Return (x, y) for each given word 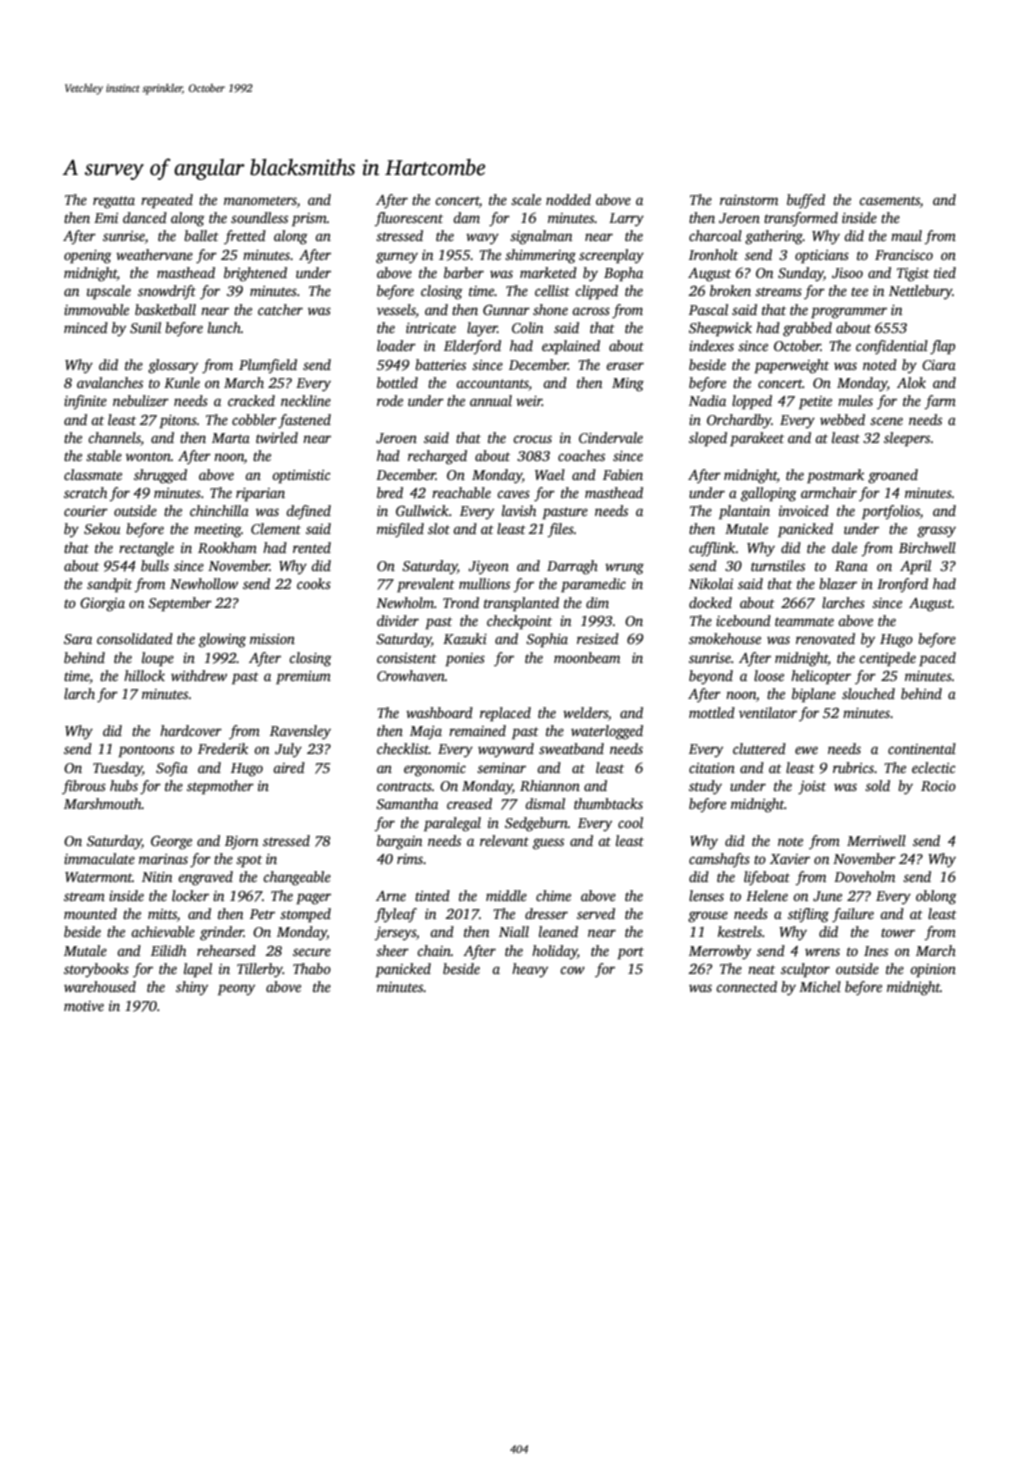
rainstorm (749, 200)
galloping (769, 494)
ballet (201, 235)
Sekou (102, 528)
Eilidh (168, 950)
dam (466, 217)
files (560, 530)
